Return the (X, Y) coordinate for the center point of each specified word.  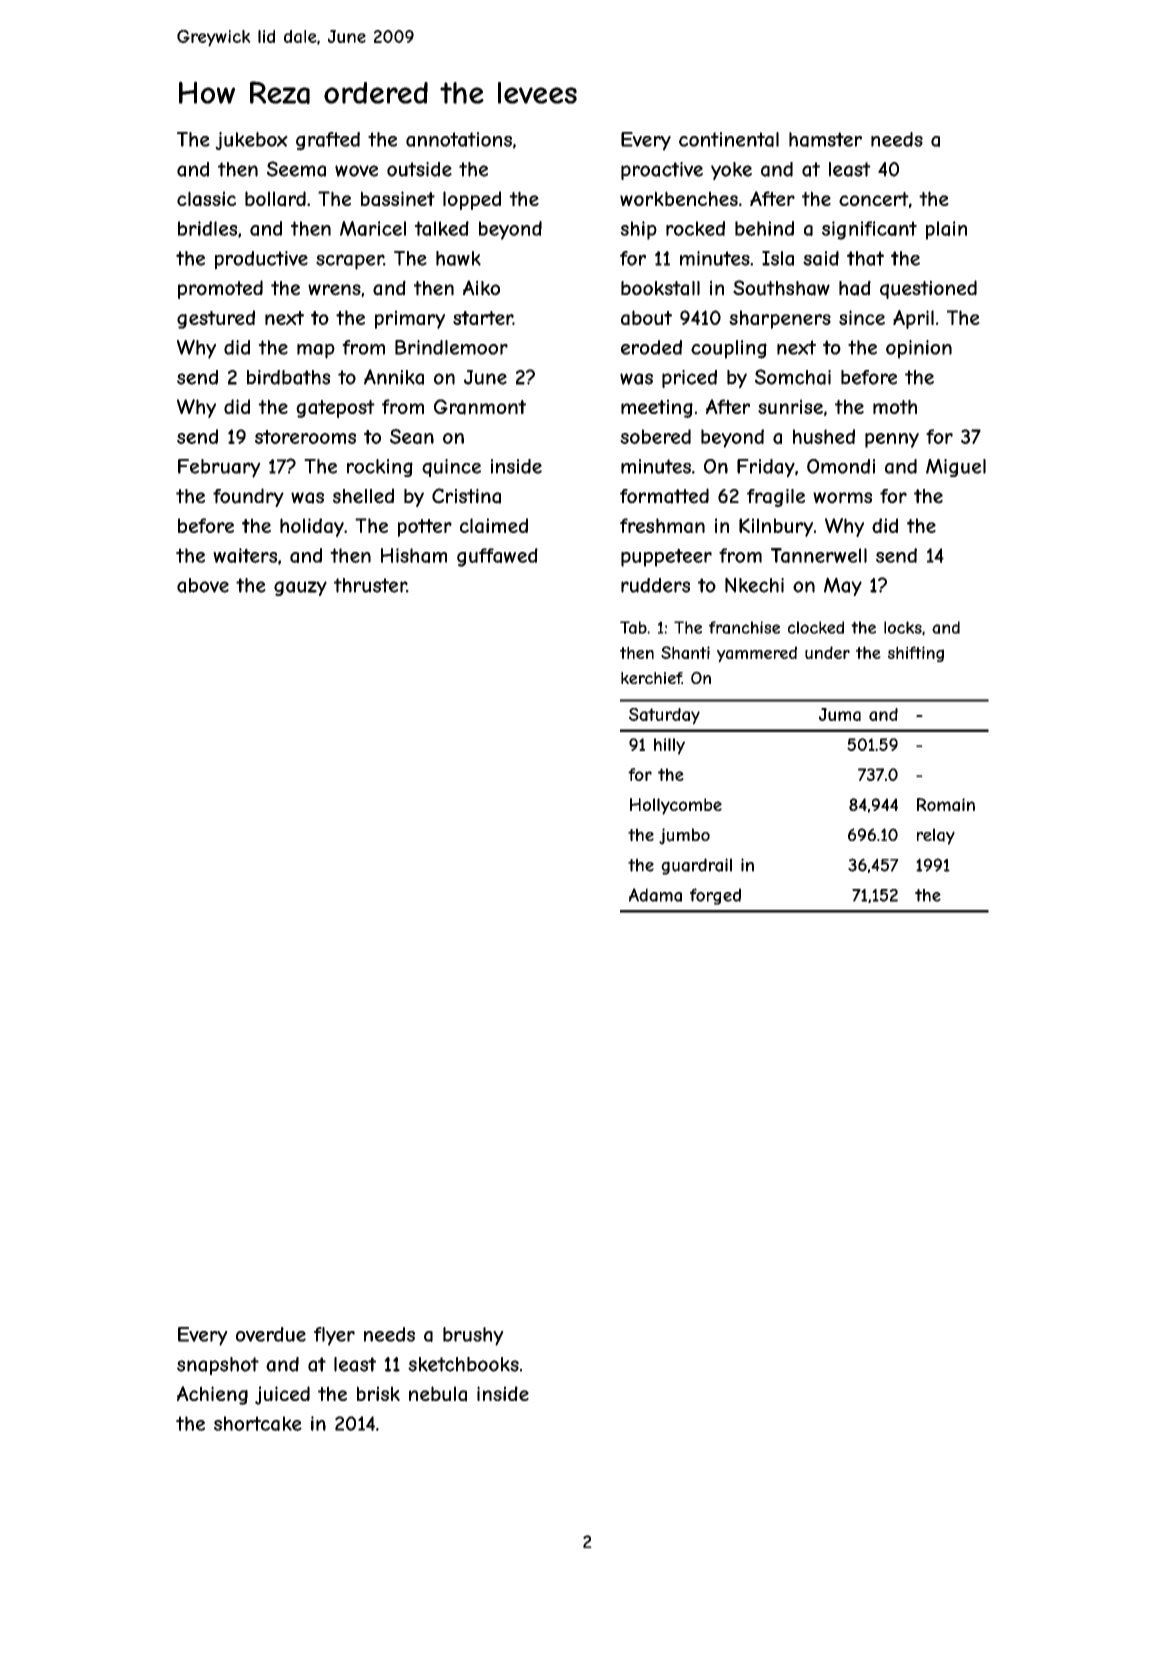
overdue (271, 1334)
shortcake (258, 1423)
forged (715, 896)
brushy (473, 1336)
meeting (657, 408)
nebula (438, 1394)
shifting (916, 654)
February (219, 468)
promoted (220, 289)
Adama (655, 895)
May (843, 586)
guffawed (497, 557)
